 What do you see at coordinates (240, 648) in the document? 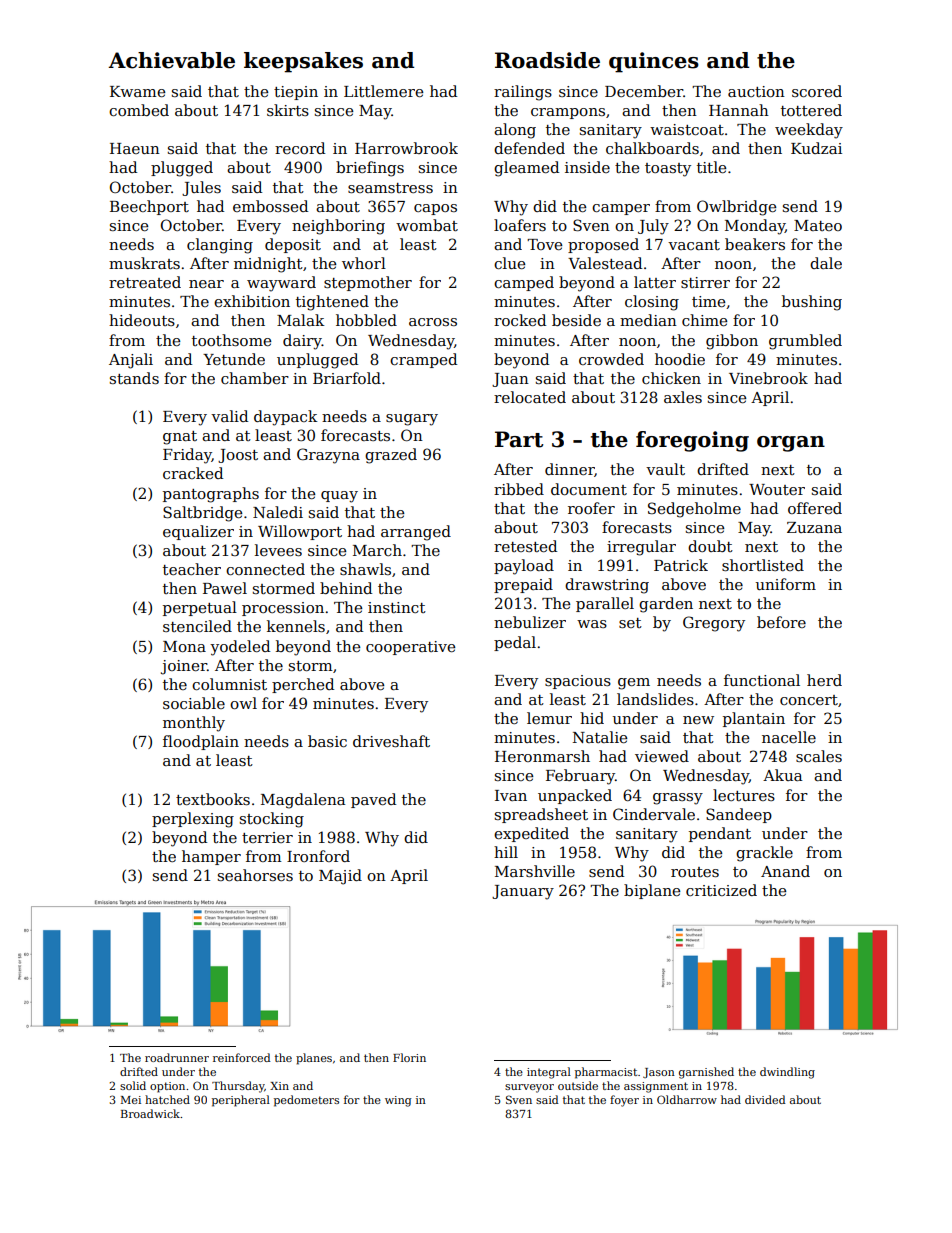
I see `yodeled` at bounding box center [240, 648].
